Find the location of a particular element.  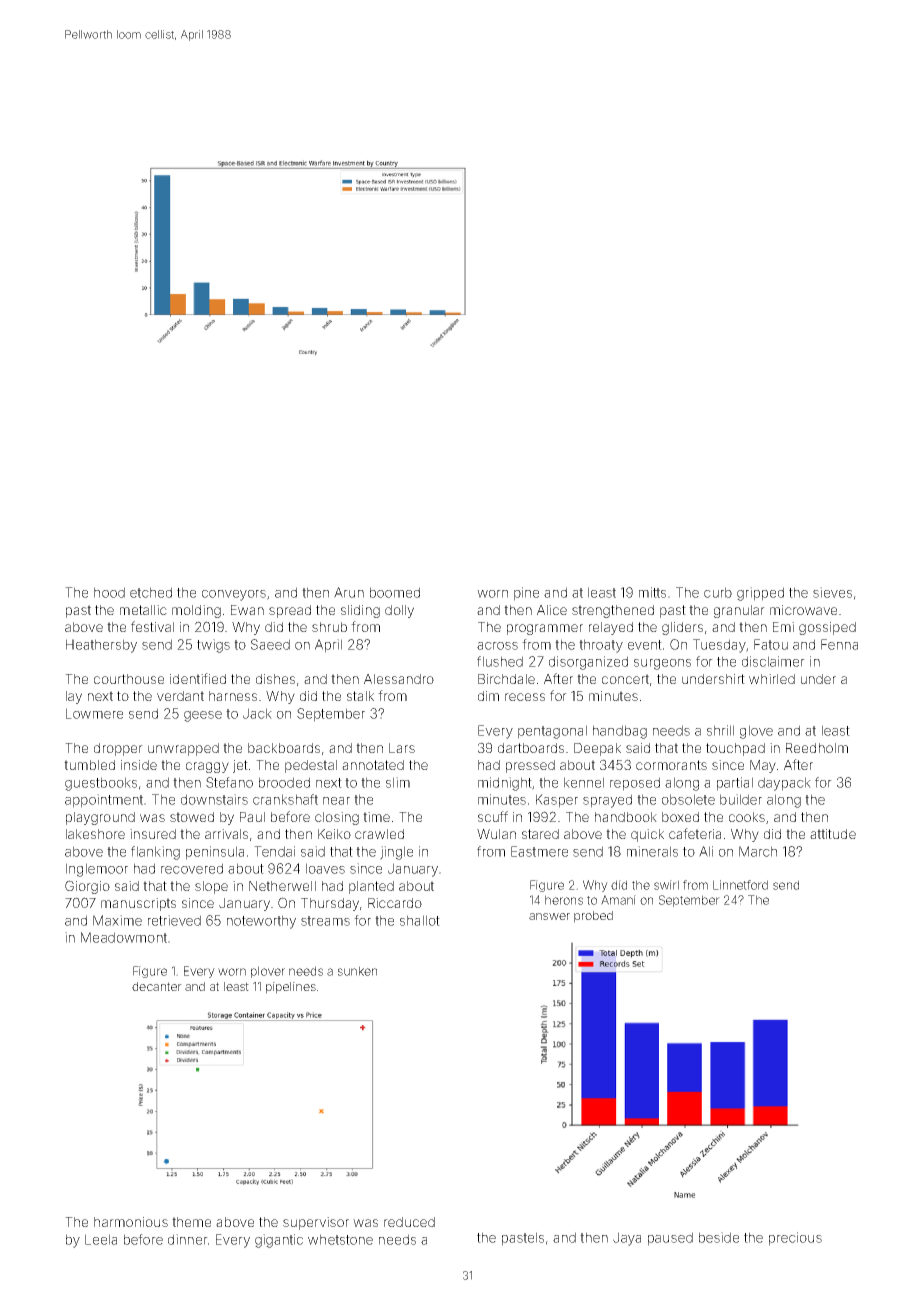

sieves is located at coordinates (832, 592).
